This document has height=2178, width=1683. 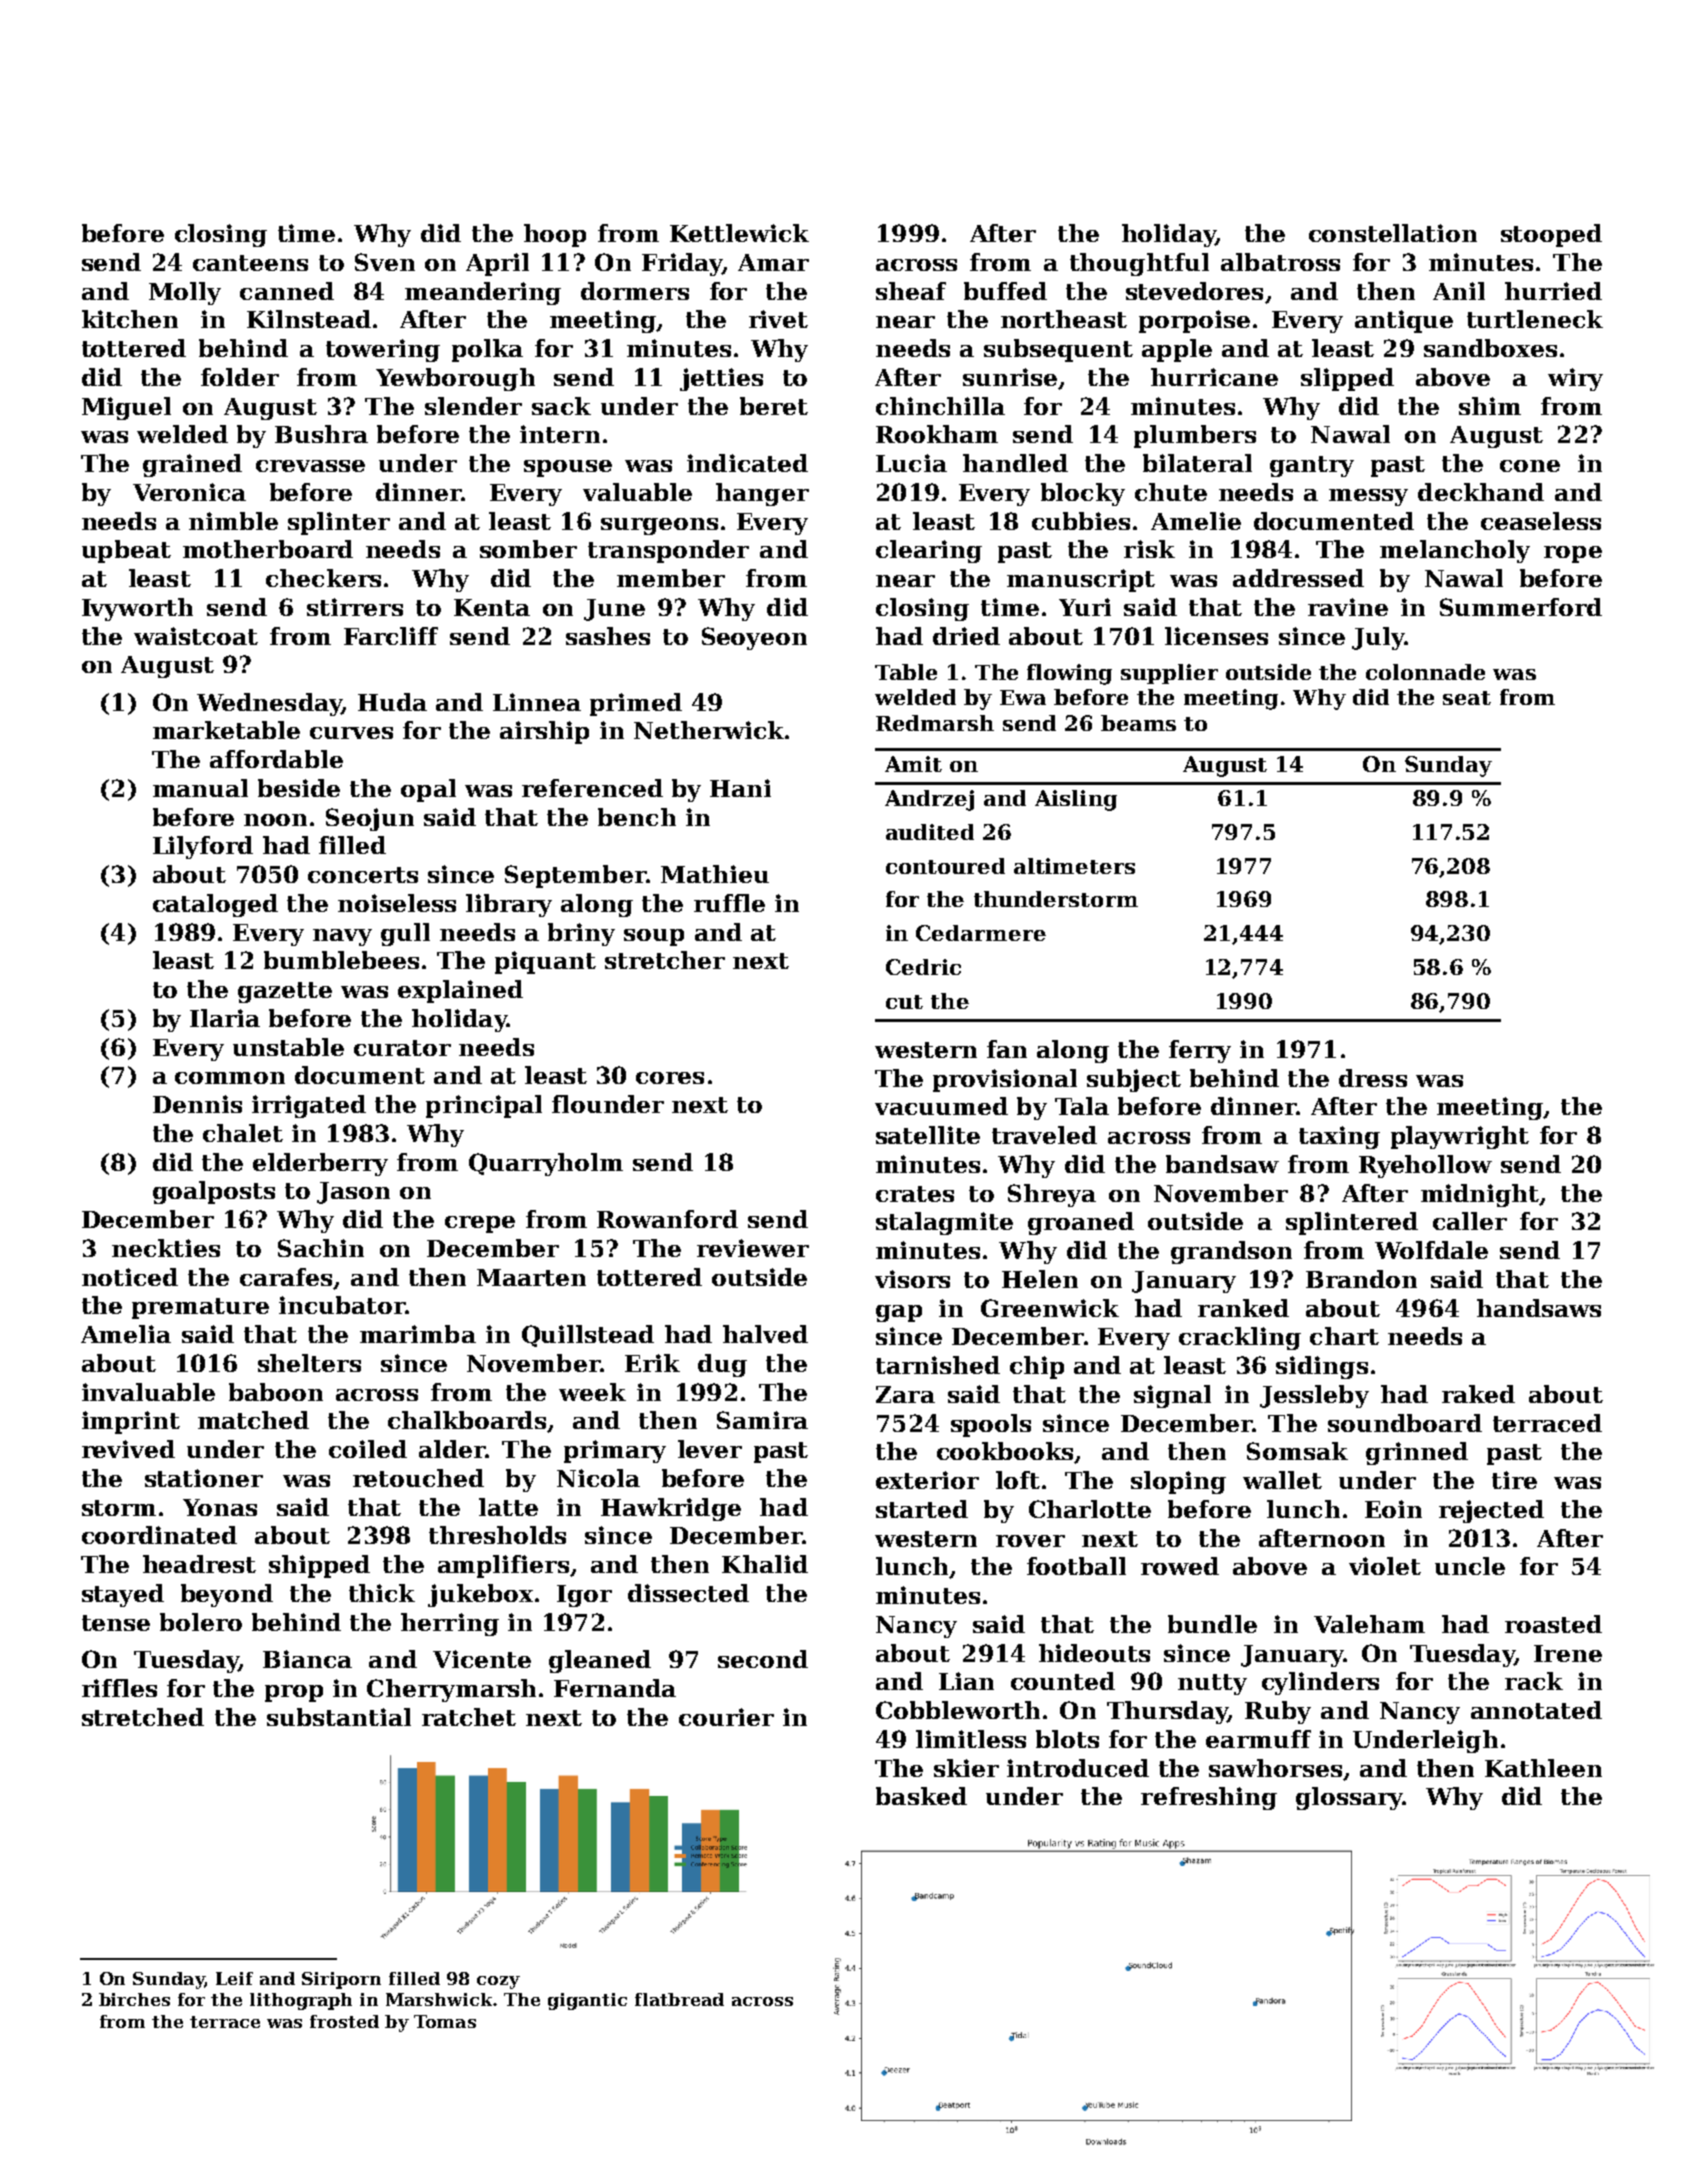 What do you see at coordinates (363, 875) in the document?
I see `concerts` at bounding box center [363, 875].
